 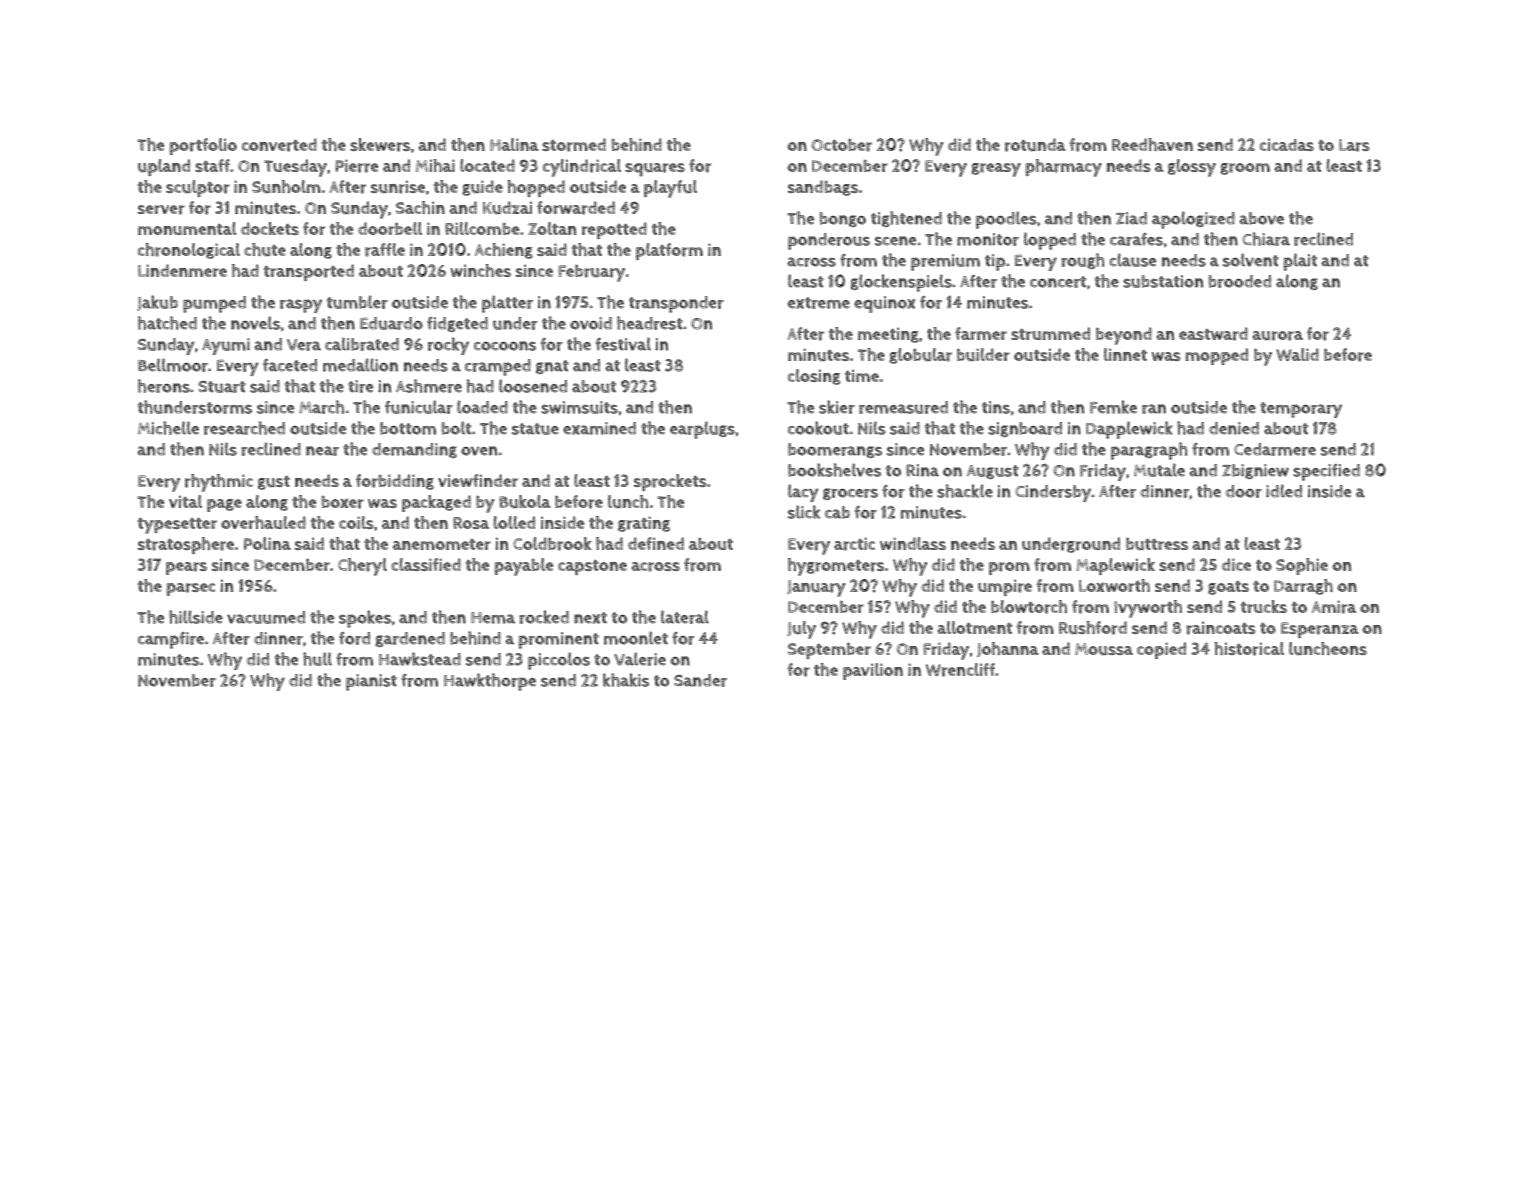 I want to click on allotment, so click(x=975, y=627).
